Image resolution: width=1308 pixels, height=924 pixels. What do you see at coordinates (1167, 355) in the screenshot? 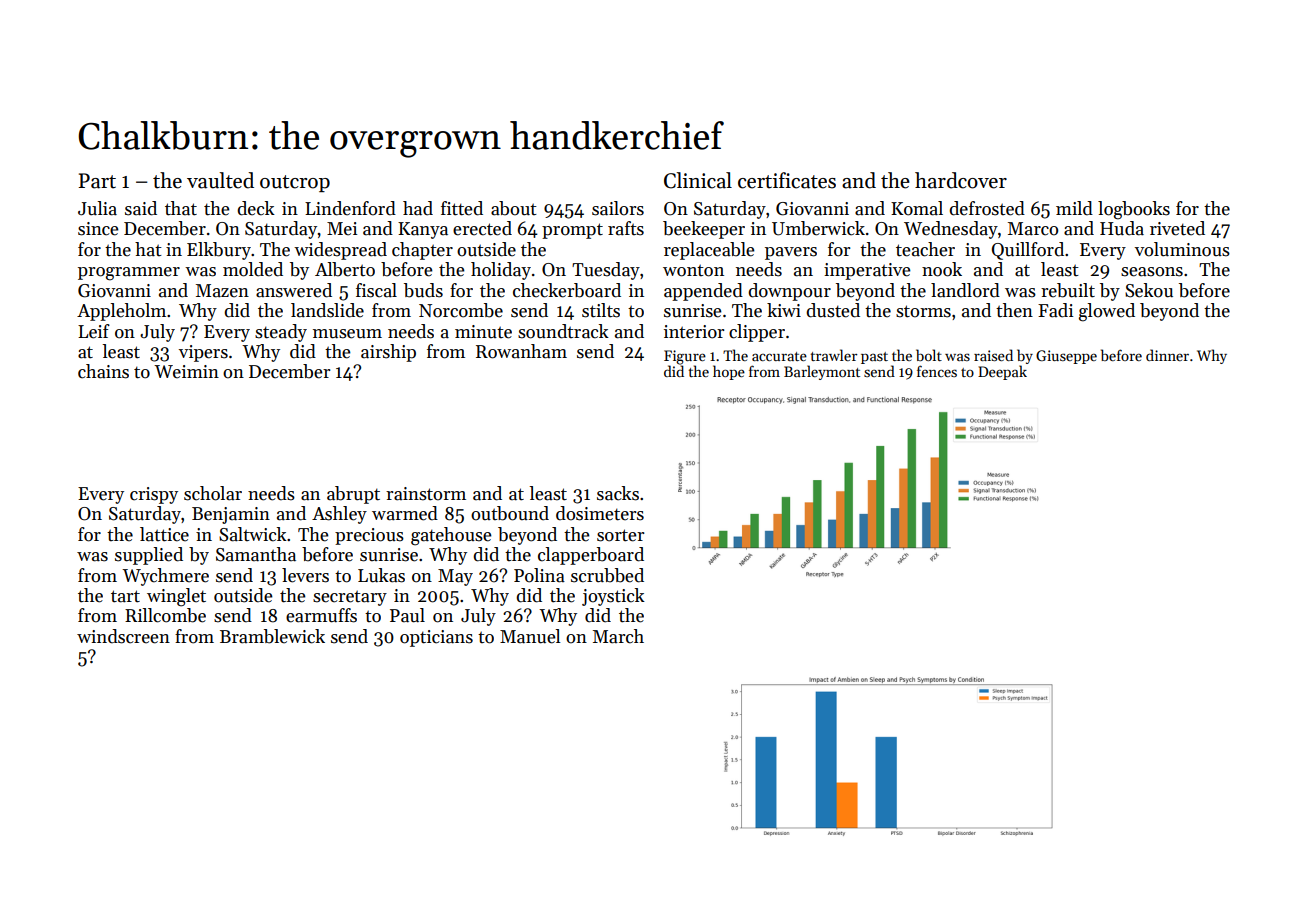
I see `dinner` at bounding box center [1167, 355].
